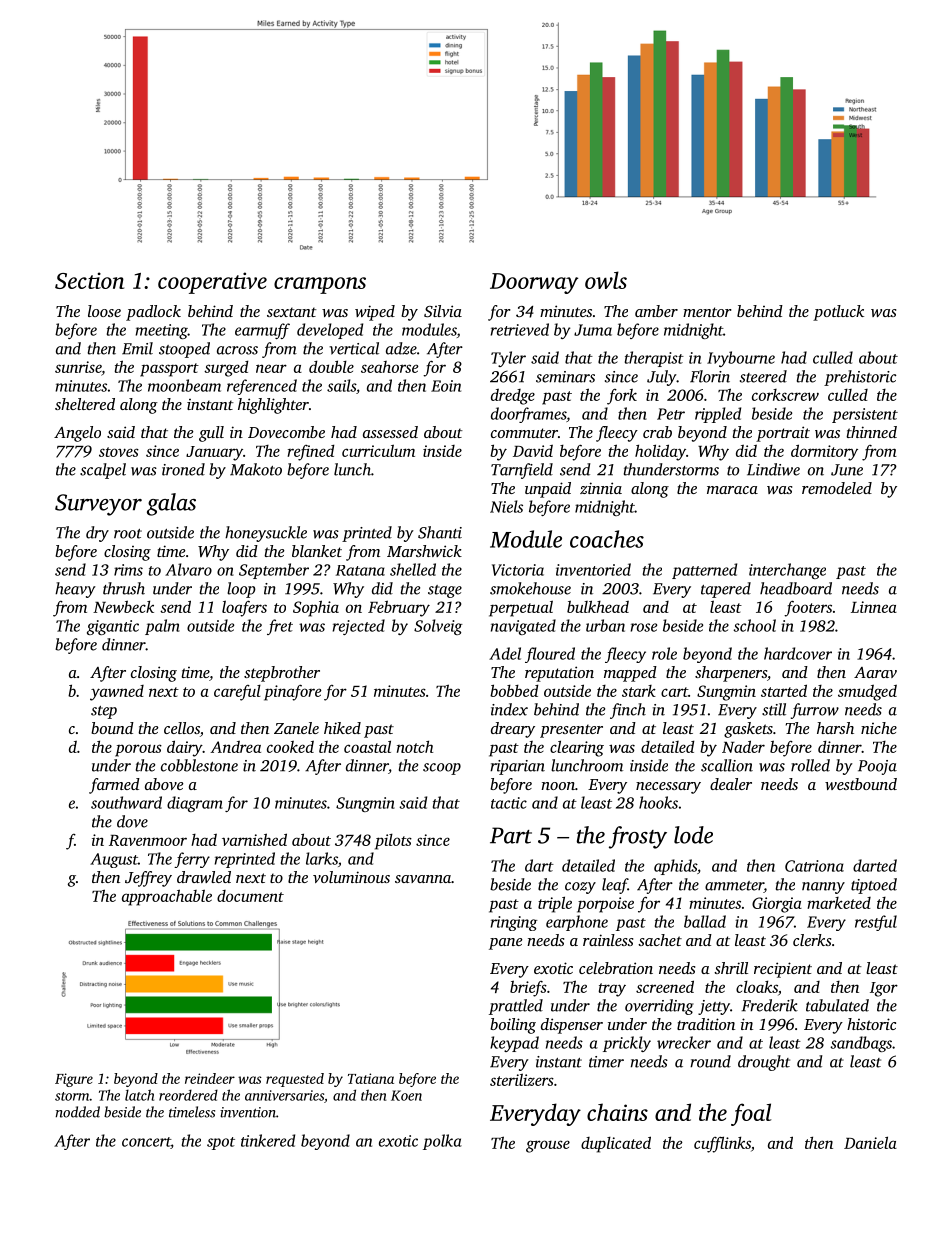  Describe the element at coordinates (518, 570) in the screenshot. I see `Victoria` at that location.
